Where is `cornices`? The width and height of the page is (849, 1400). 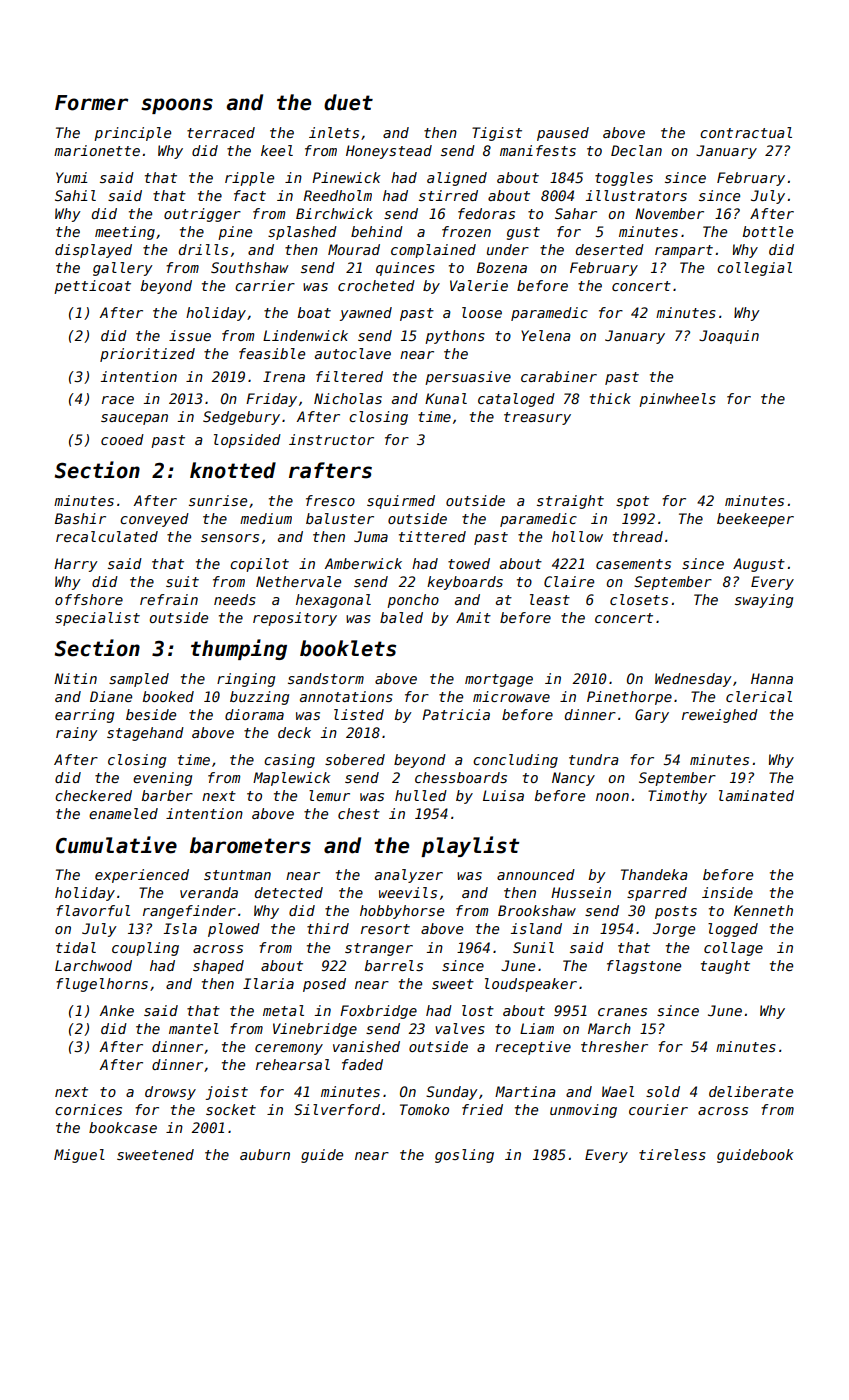 cornices is located at coordinates (88, 1109).
